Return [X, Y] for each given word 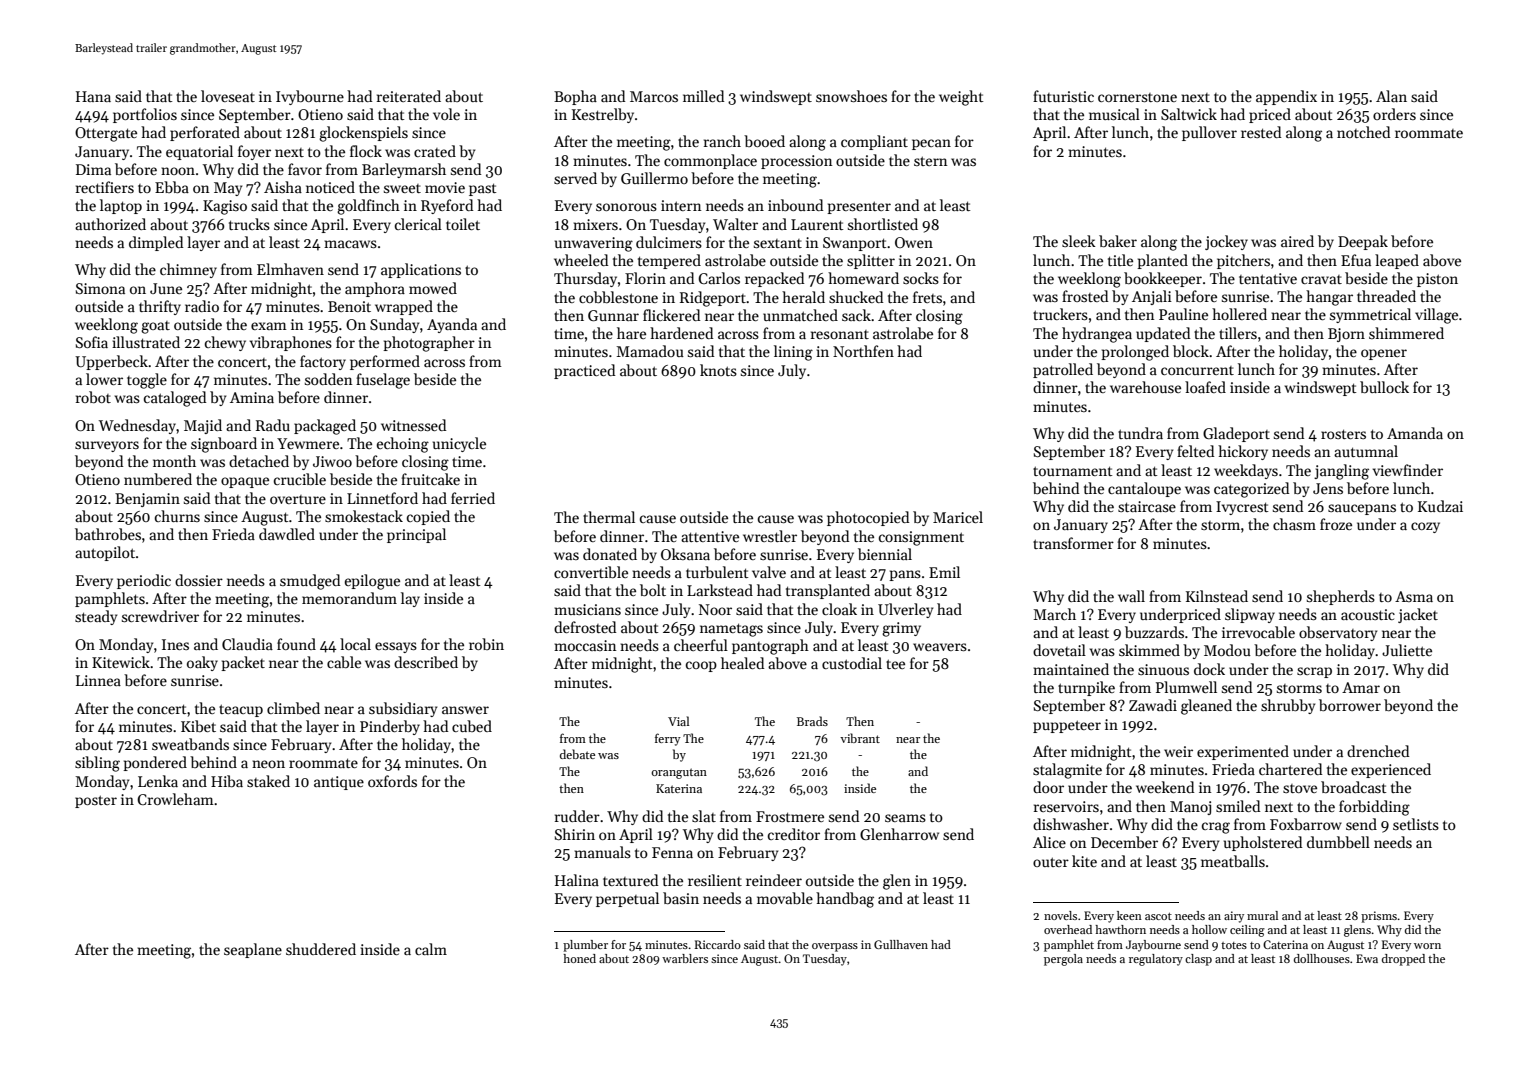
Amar [1361, 687]
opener [1384, 354]
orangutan [679, 773]
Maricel [958, 517]
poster [96, 801]
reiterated [409, 96]
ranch [722, 141]
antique [339, 783]
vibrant [860, 738]
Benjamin [147, 500]
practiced [584, 371]
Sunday [394, 325]
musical [1114, 114]
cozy [1425, 527]
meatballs [1233, 861]
